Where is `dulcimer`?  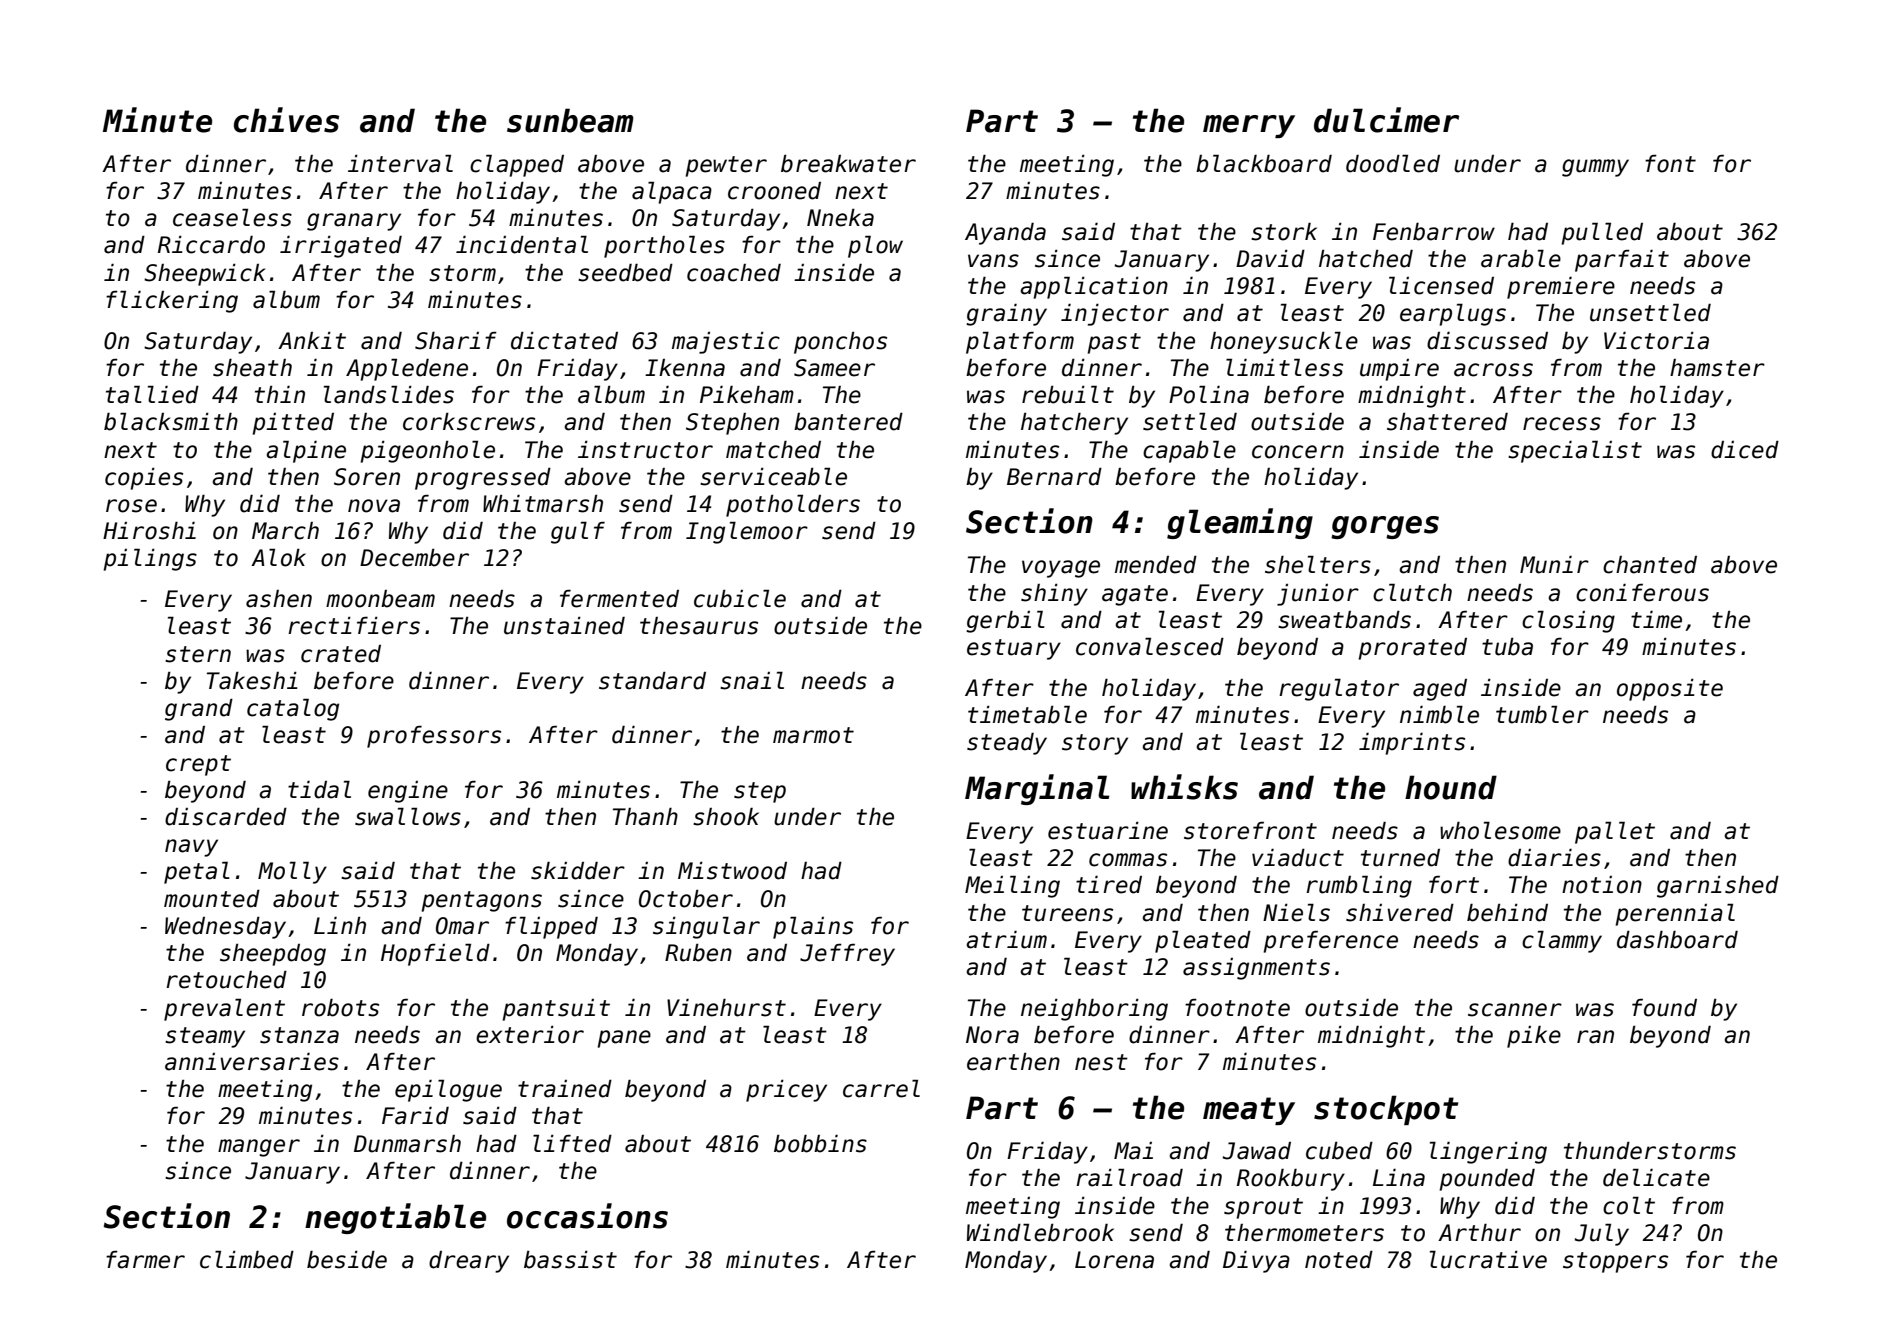
dulcimer is located at coordinates (1386, 120).
